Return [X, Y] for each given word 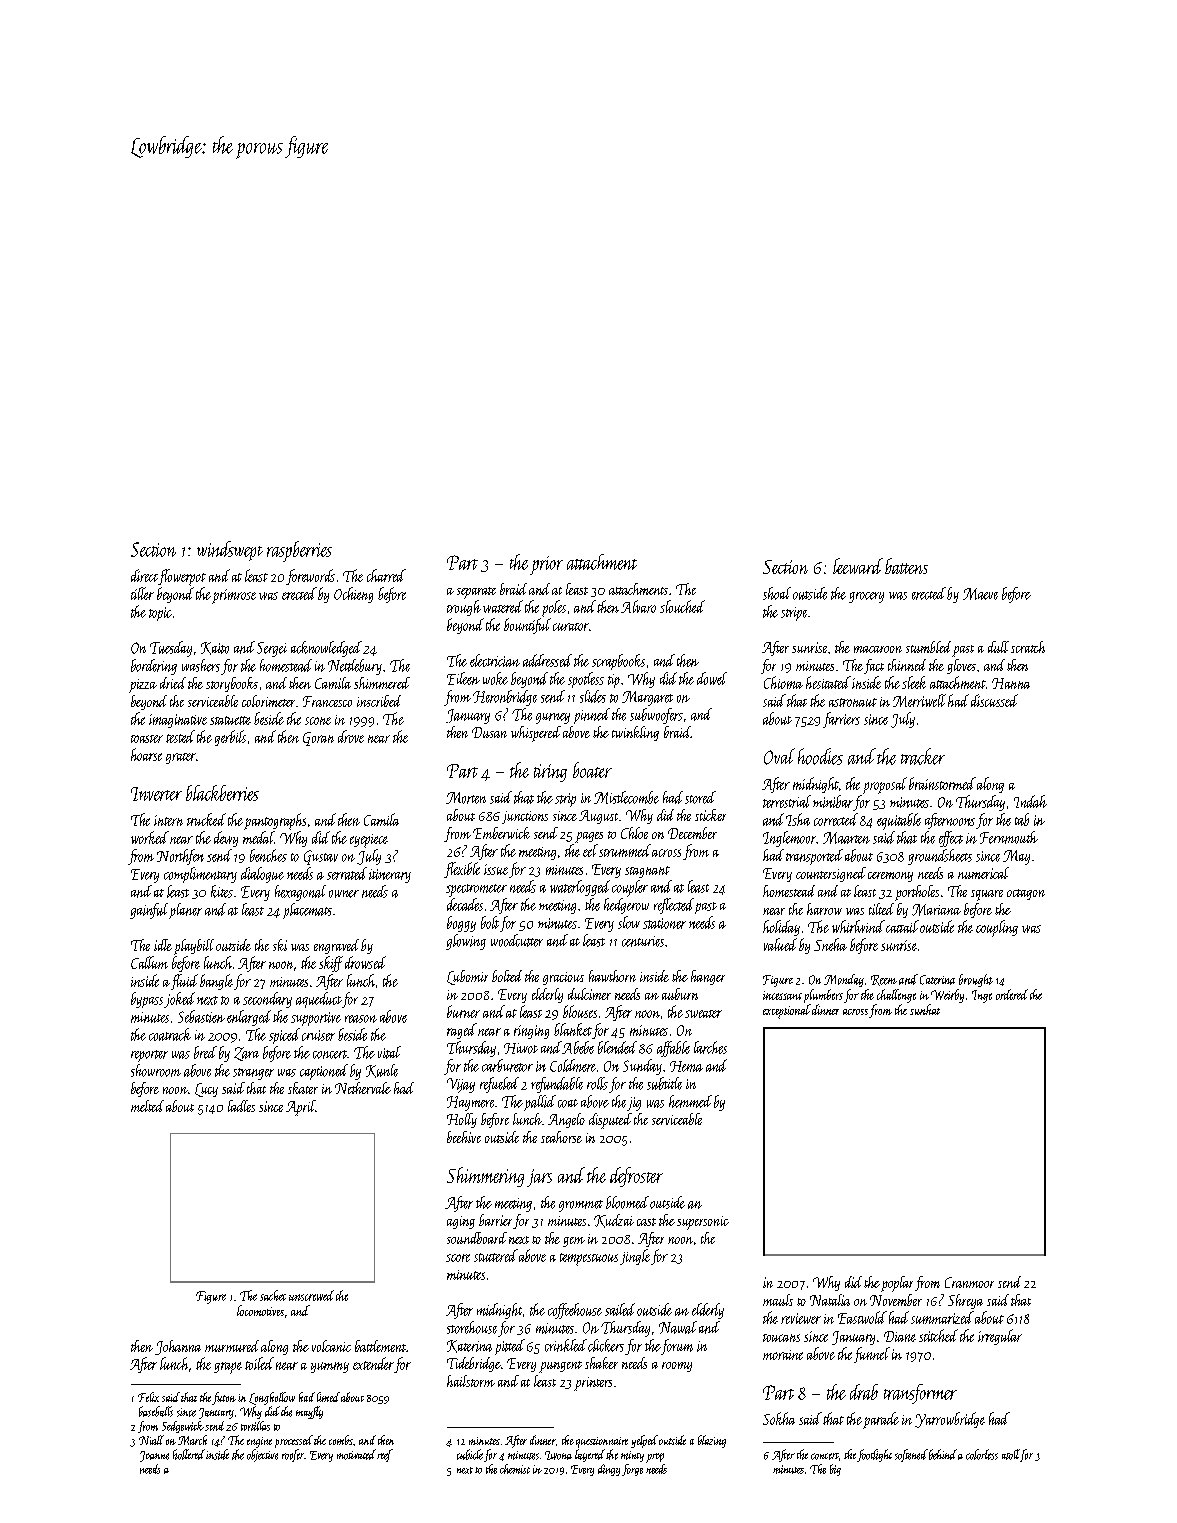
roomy [677, 1367]
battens [906, 566]
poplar [897, 1284]
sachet [273, 1295]
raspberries [299, 551]
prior [546, 565]
